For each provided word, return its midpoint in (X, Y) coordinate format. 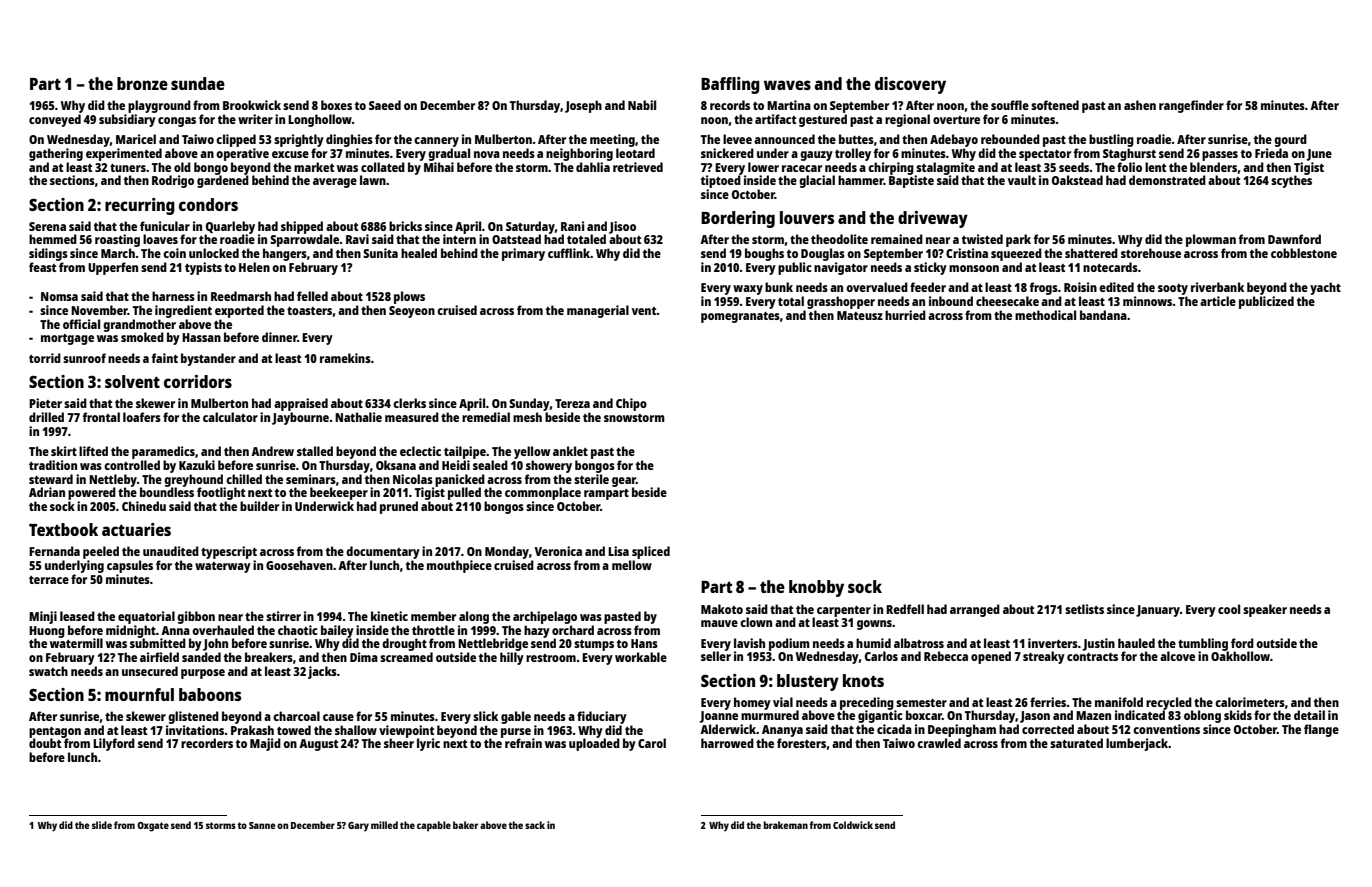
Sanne (262, 825)
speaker (1265, 610)
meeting (612, 140)
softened (1055, 105)
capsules (130, 566)
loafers (142, 417)
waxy (748, 290)
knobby (816, 588)
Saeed (385, 105)
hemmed (53, 239)
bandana (1103, 315)
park (1018, 240)
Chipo (631, 404)
